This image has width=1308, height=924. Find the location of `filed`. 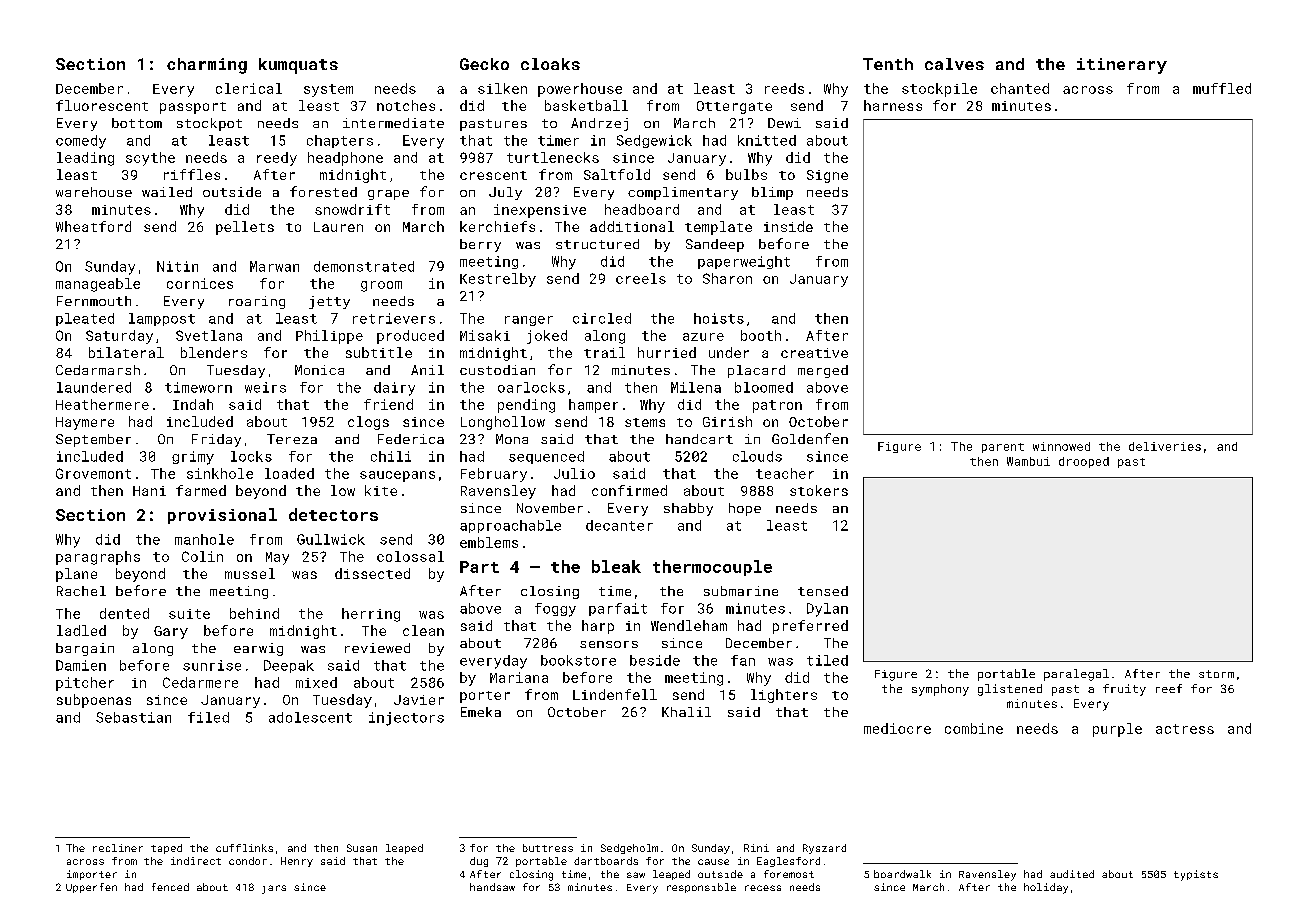

filed is located at coordinates (208, 717).
